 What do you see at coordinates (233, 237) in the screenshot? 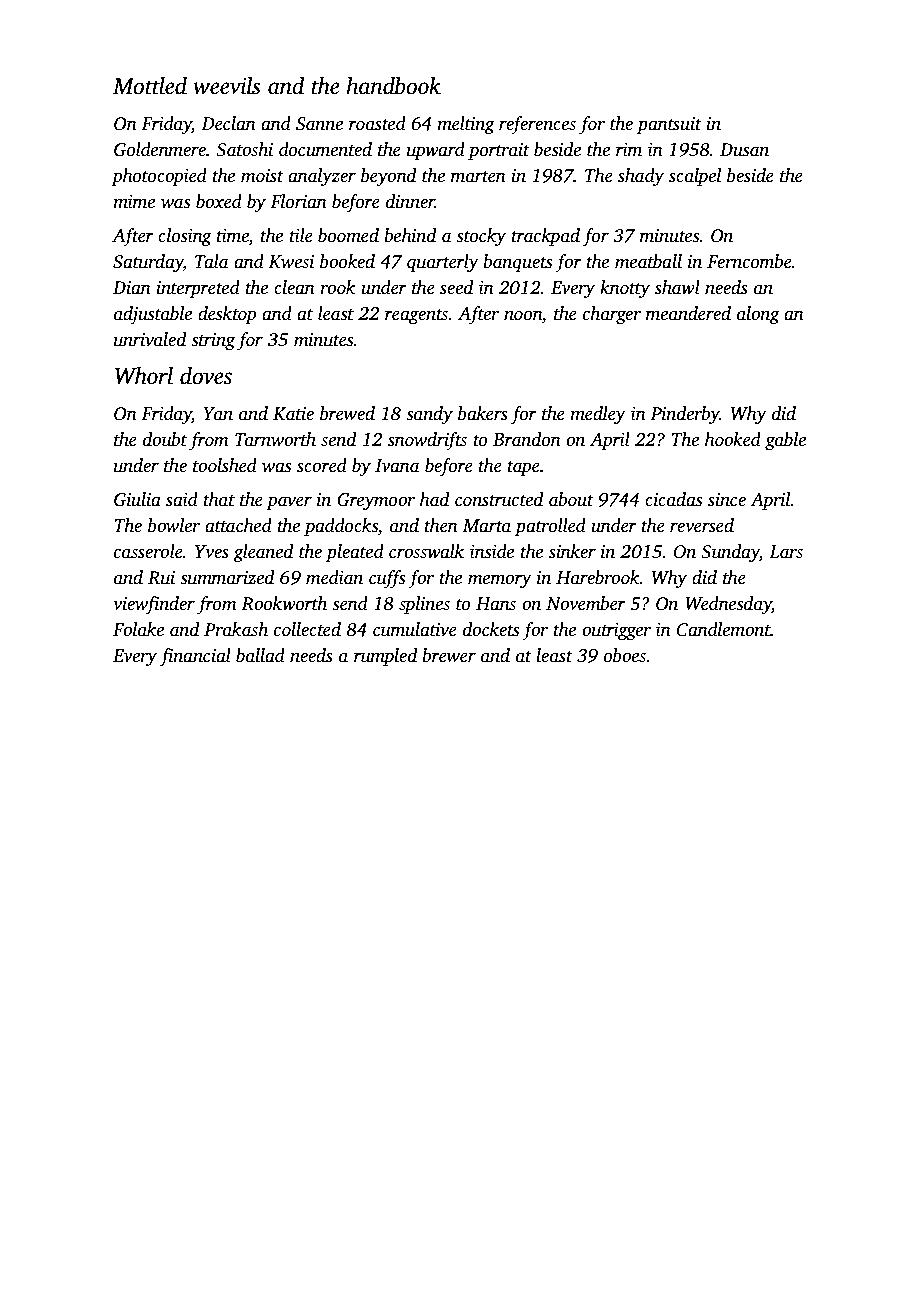
I see `time` at bounding box center [233, 237].
